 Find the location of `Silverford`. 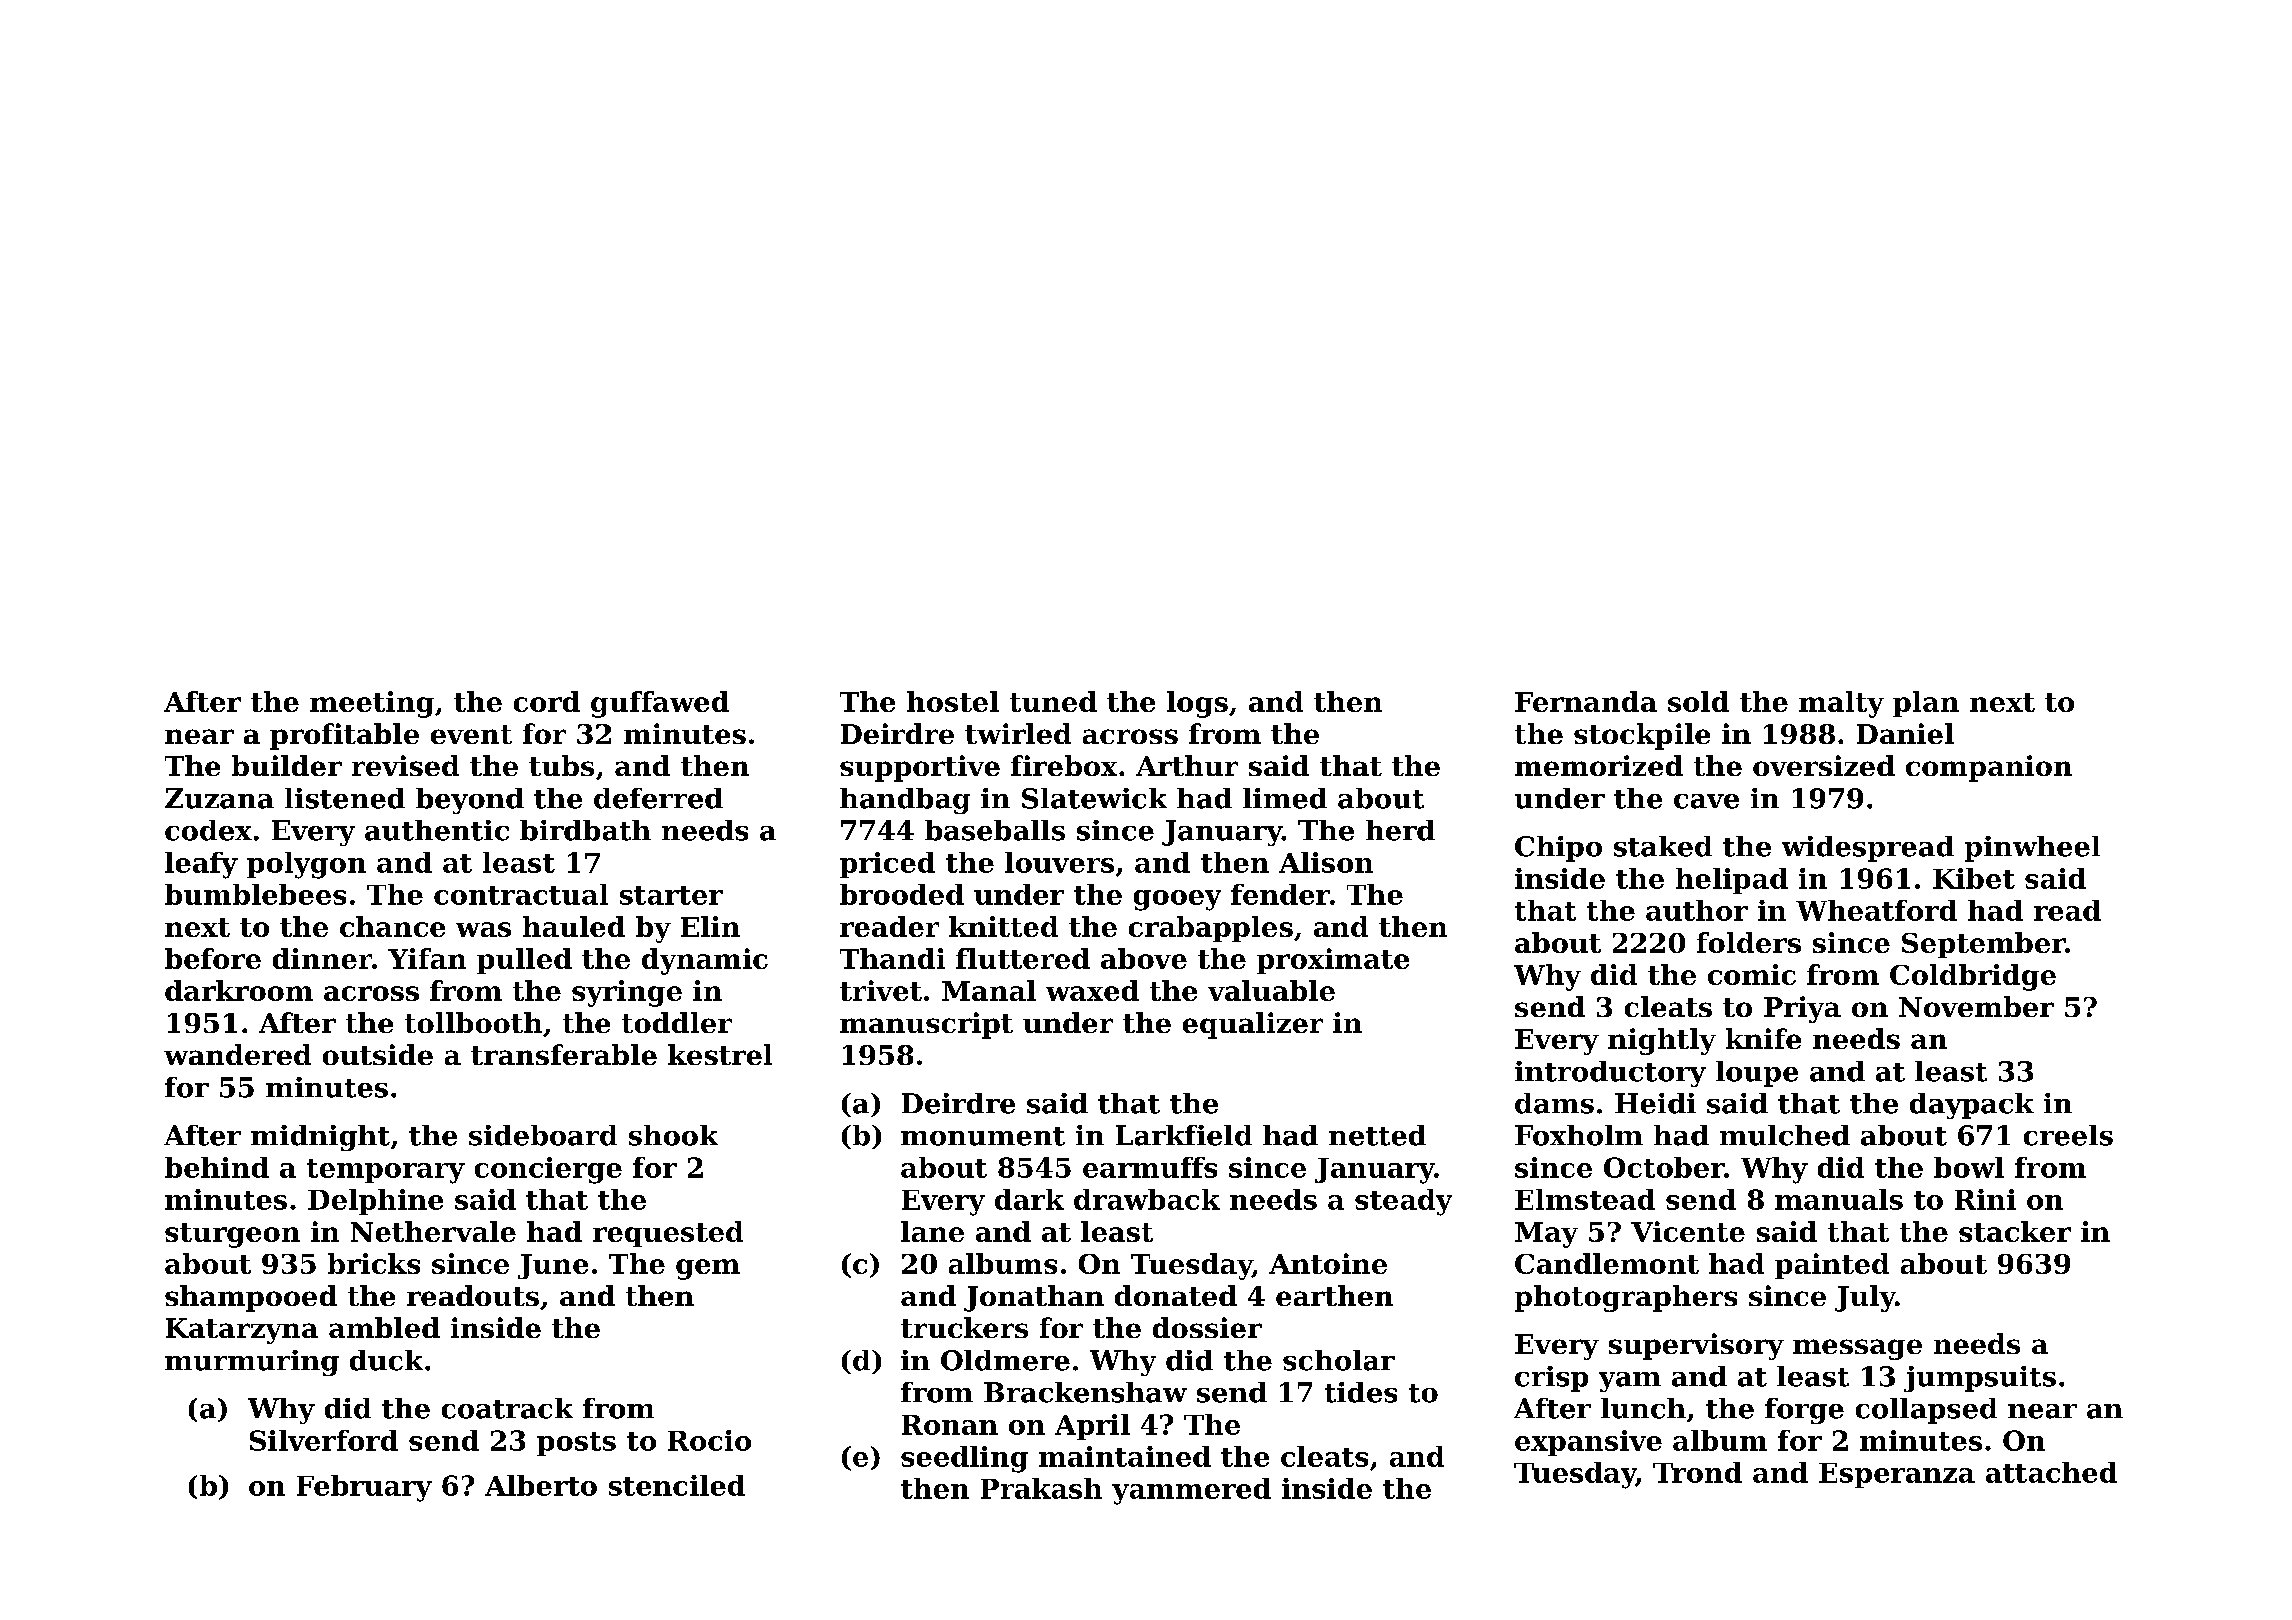

Silverford is located at coordinates (324, 1440).
